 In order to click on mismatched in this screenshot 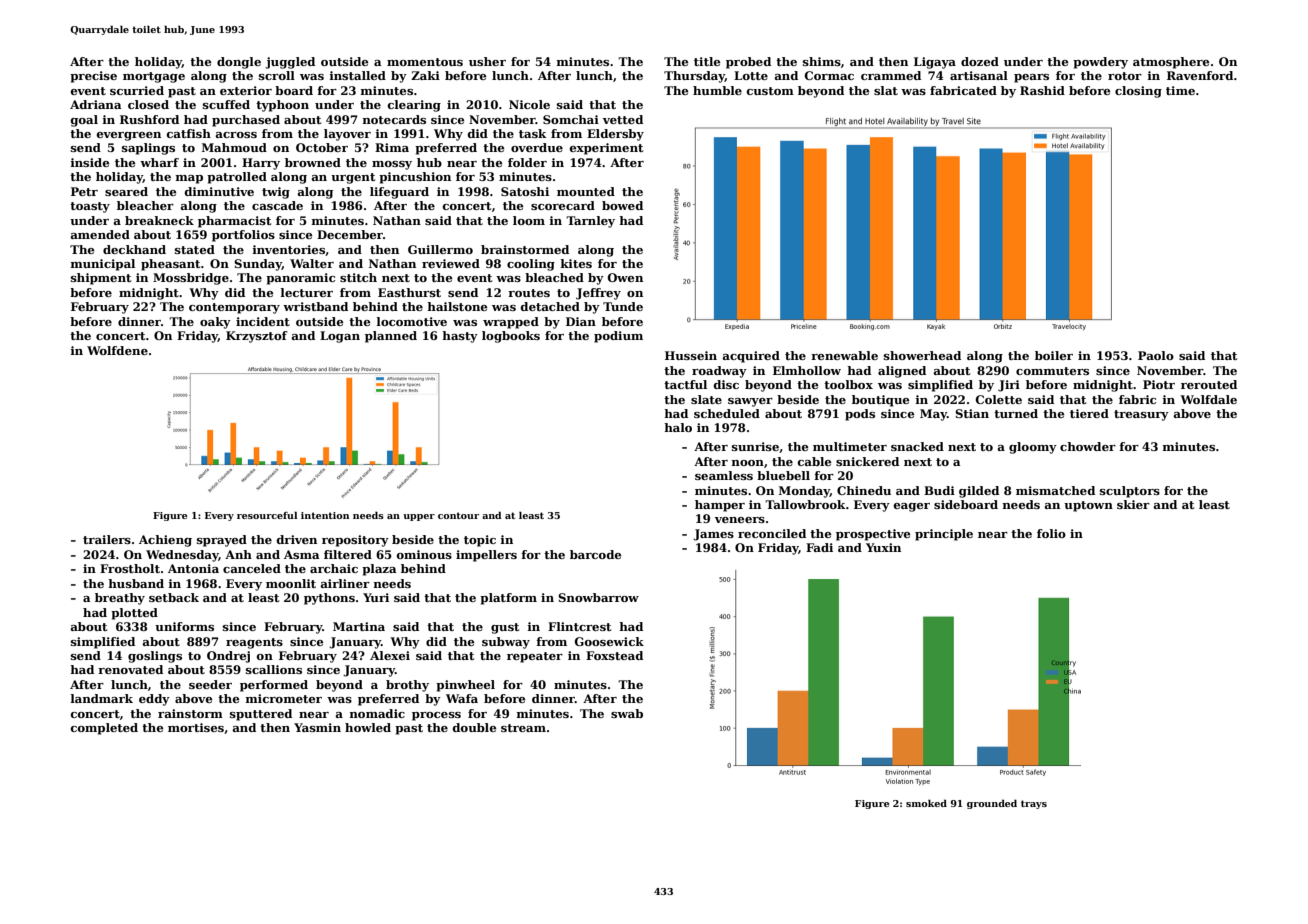, I will do `click(1055, 490)`.
